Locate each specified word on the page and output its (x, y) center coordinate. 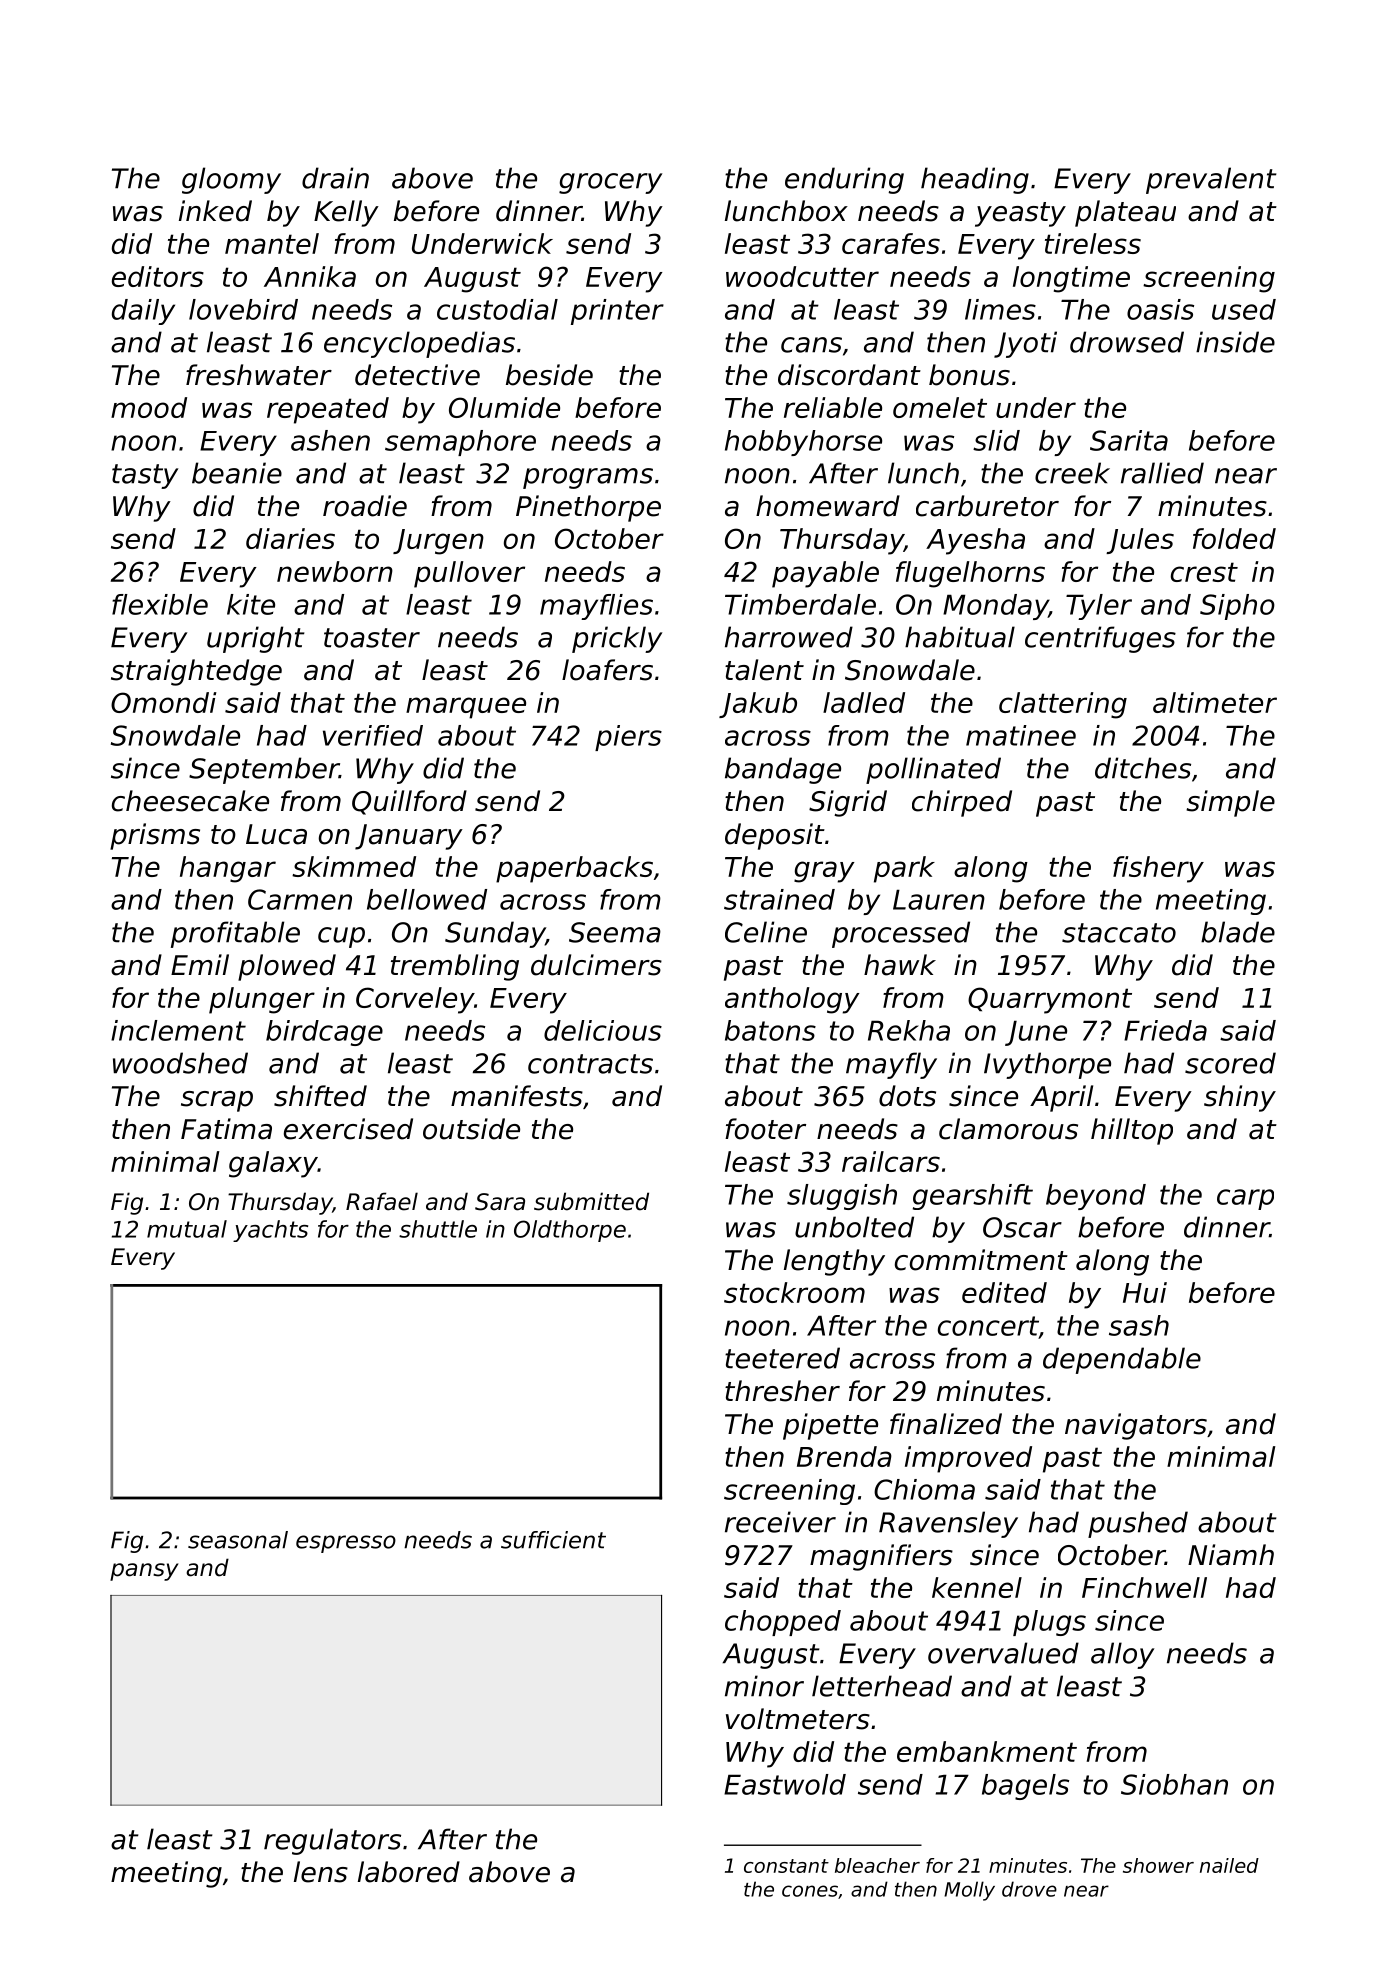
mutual (187, 1229)
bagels (1025, 1787)
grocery (610, 183)
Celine (766, 932)
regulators (332, 1841)
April (1061, 1098)
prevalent (1211, 180)
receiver (780, 1522)
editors (158, 276)
